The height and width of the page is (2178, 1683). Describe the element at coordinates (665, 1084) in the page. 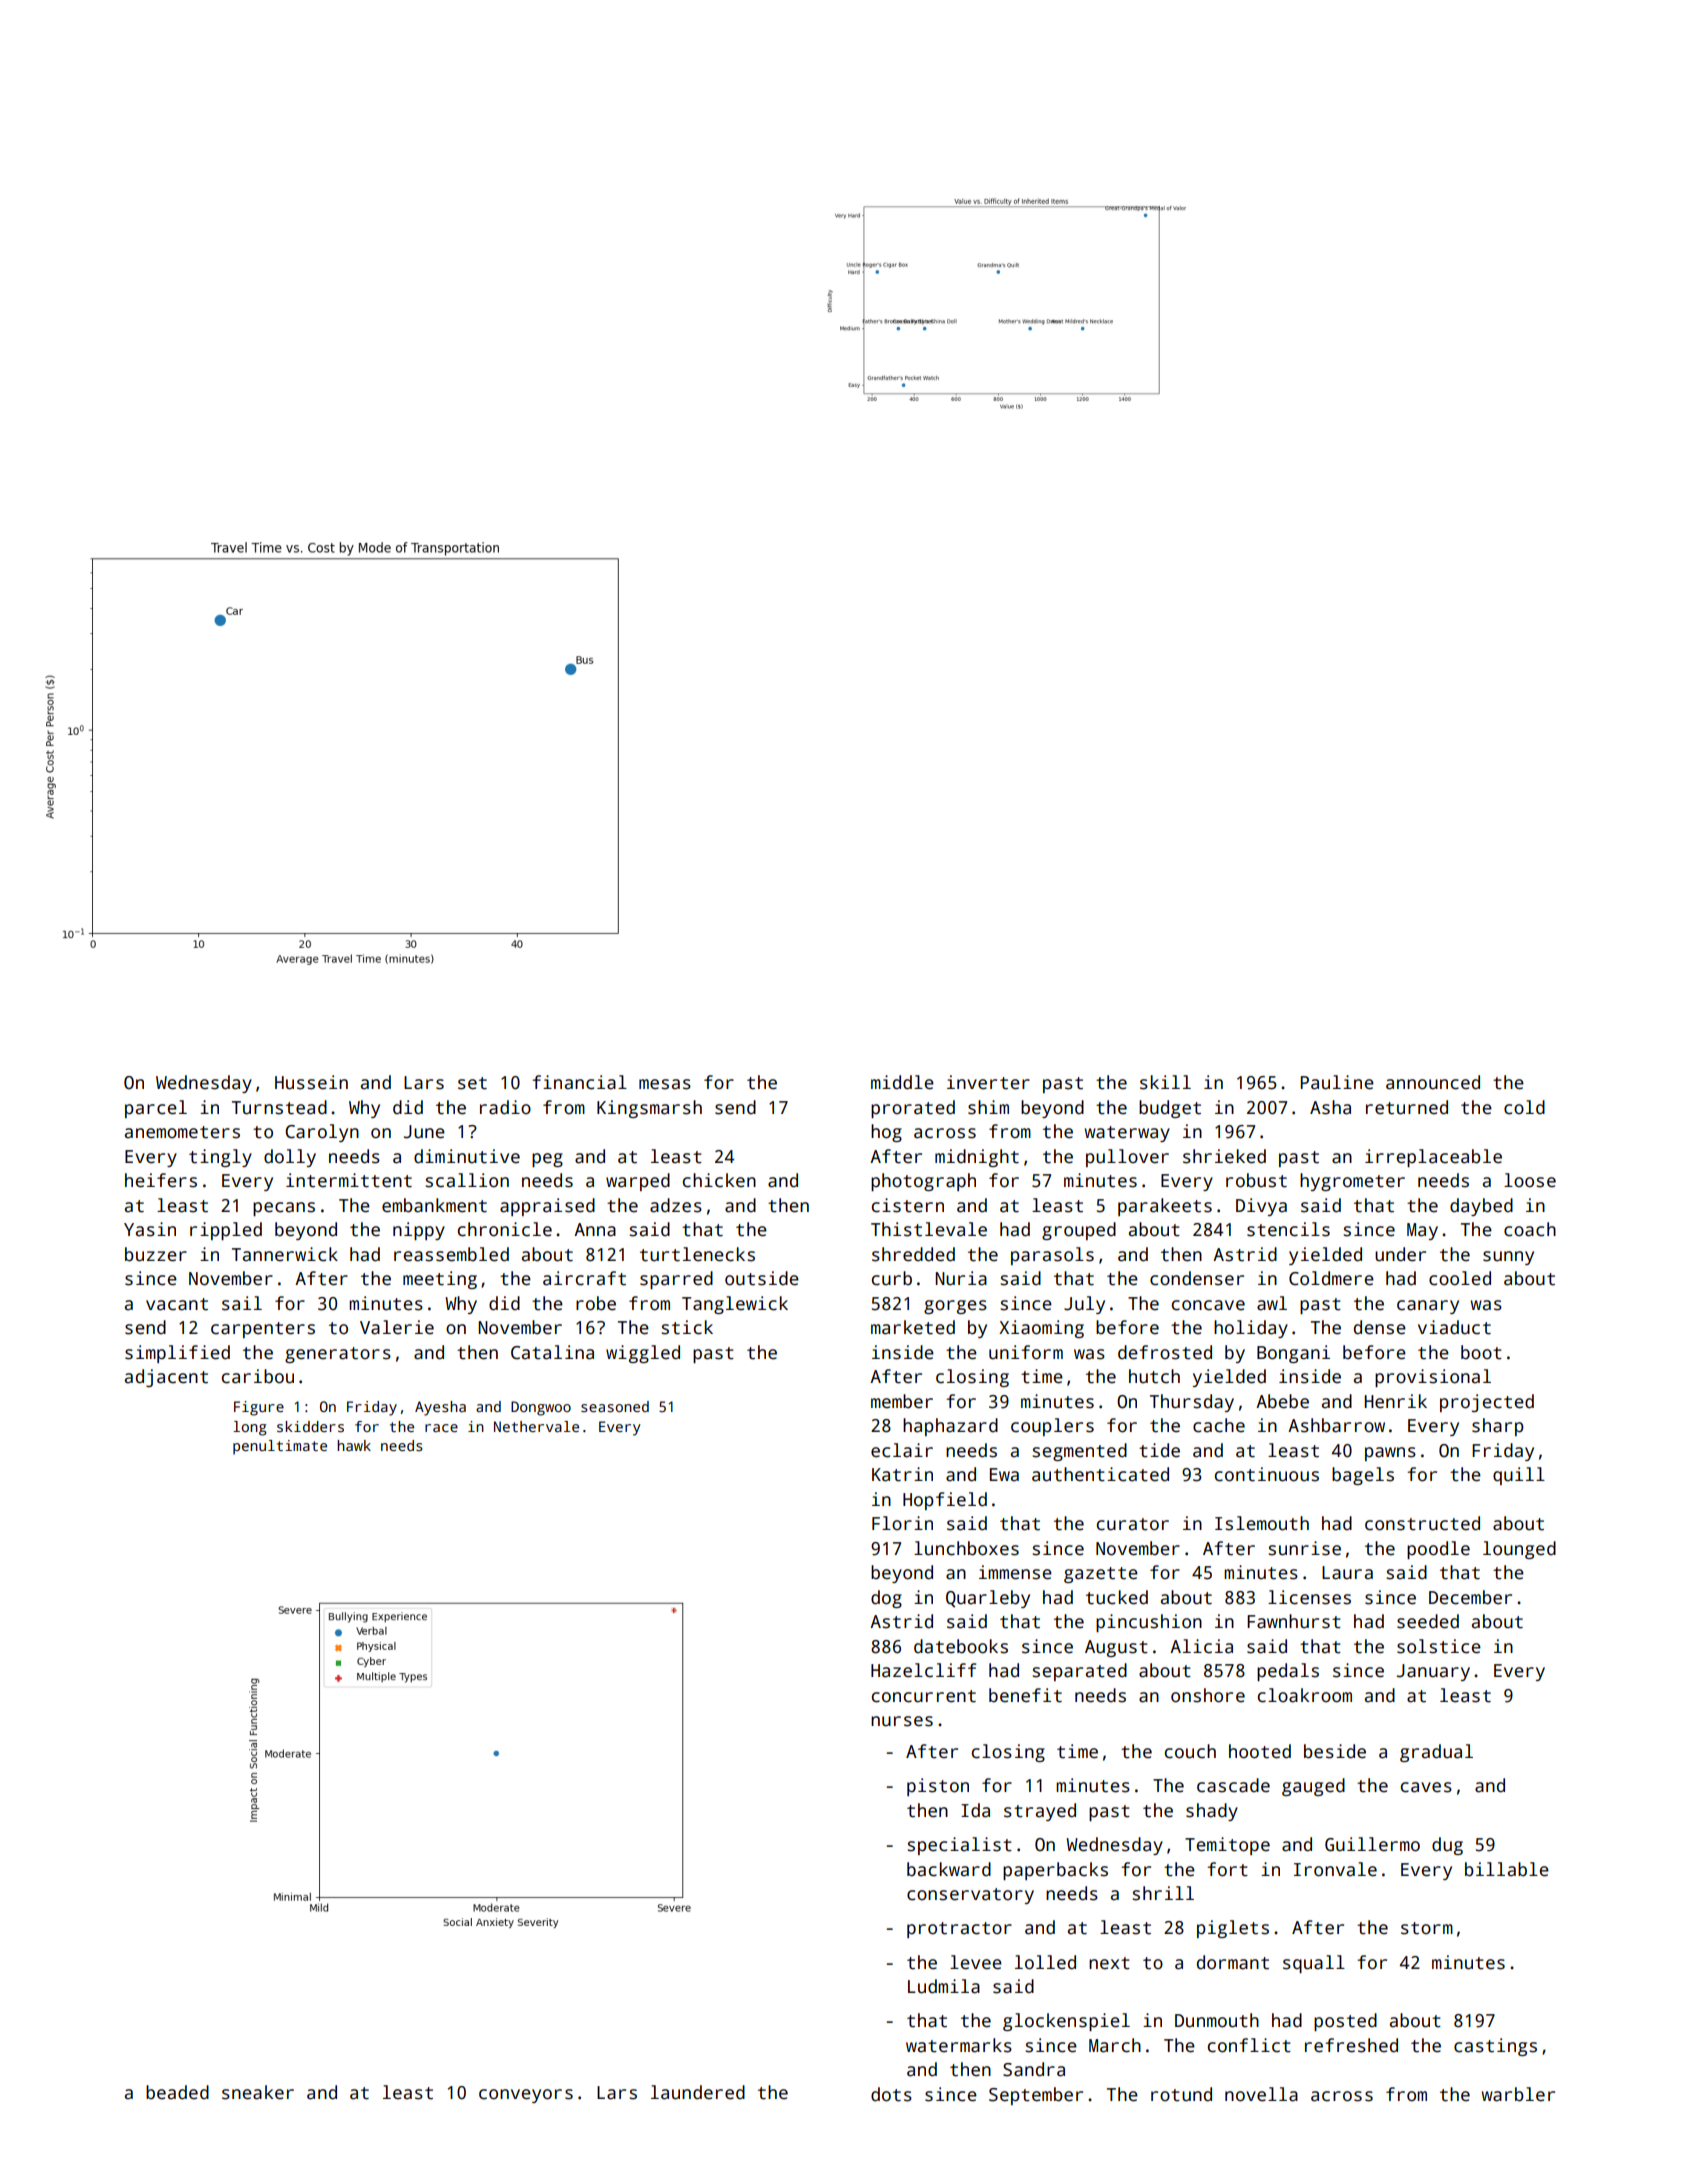

I see `mesas` at that location.
